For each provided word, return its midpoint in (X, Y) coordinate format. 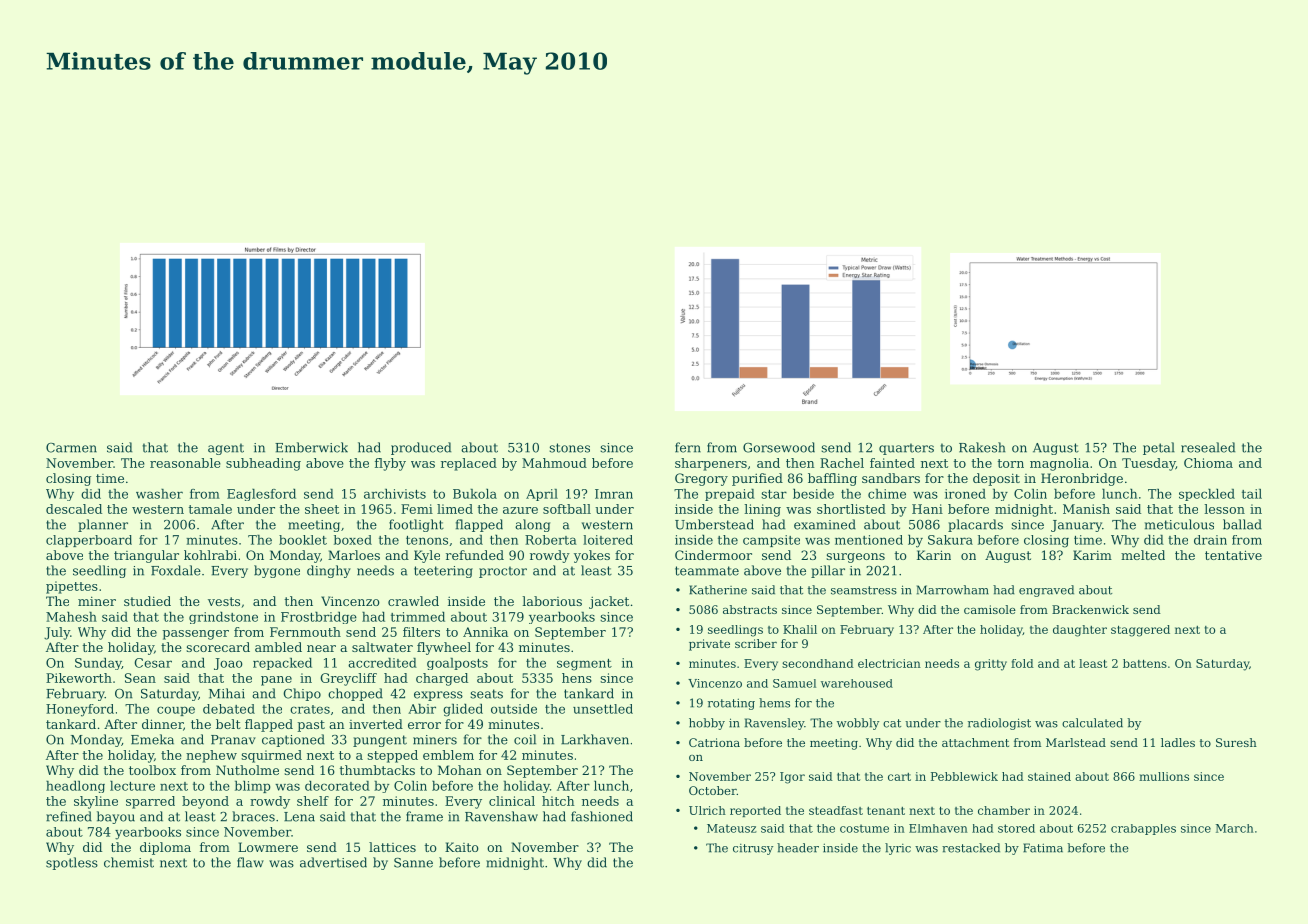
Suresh (1236, 742)
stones (569, 448)
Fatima (1043, 848)
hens (577, 678)
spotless (72, 863)
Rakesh (982, 447)
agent (226, 449)
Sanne (413, 863)
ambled (278, 647)
